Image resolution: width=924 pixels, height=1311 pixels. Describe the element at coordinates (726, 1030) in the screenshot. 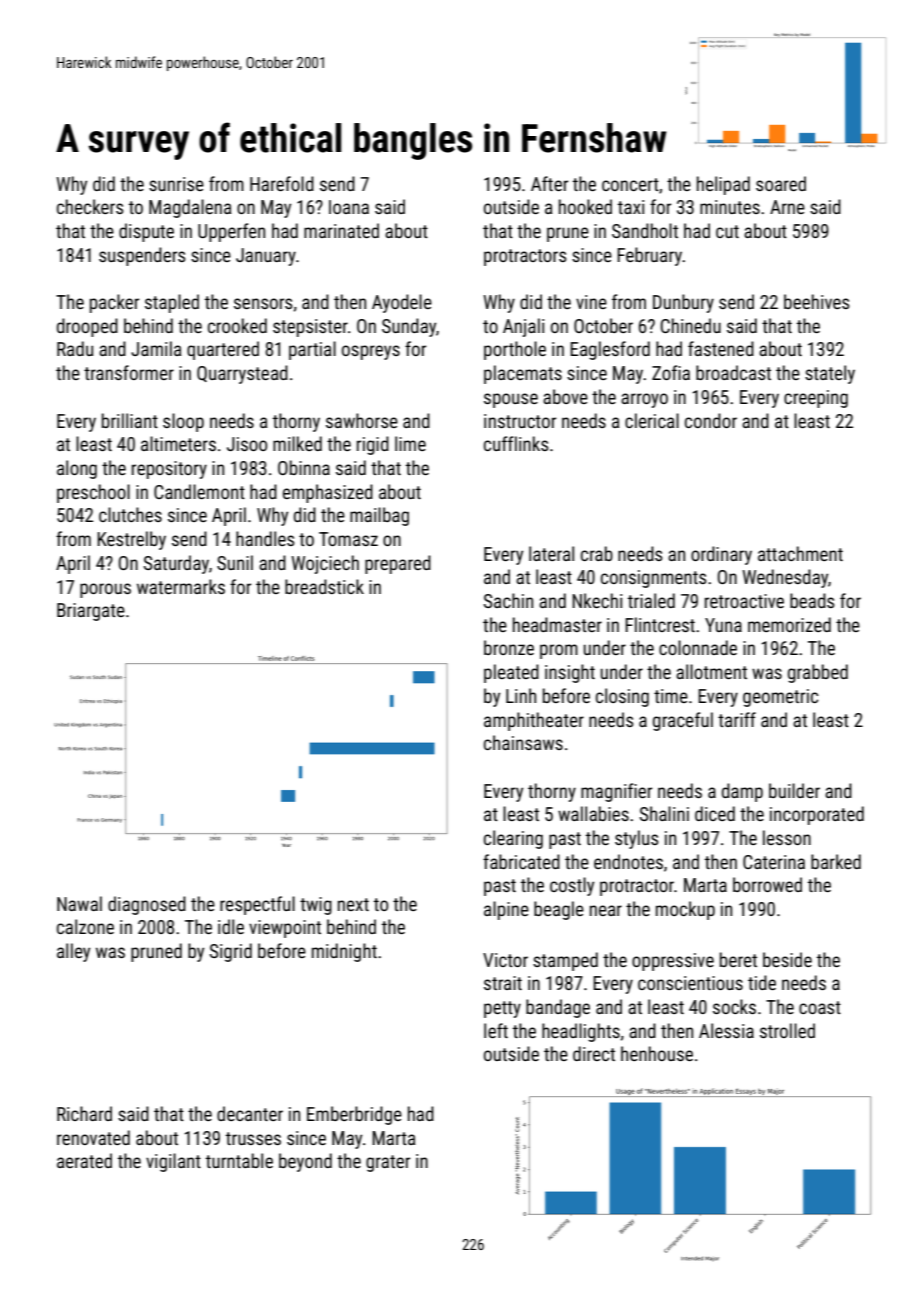

I see `Alessia` at that location.
